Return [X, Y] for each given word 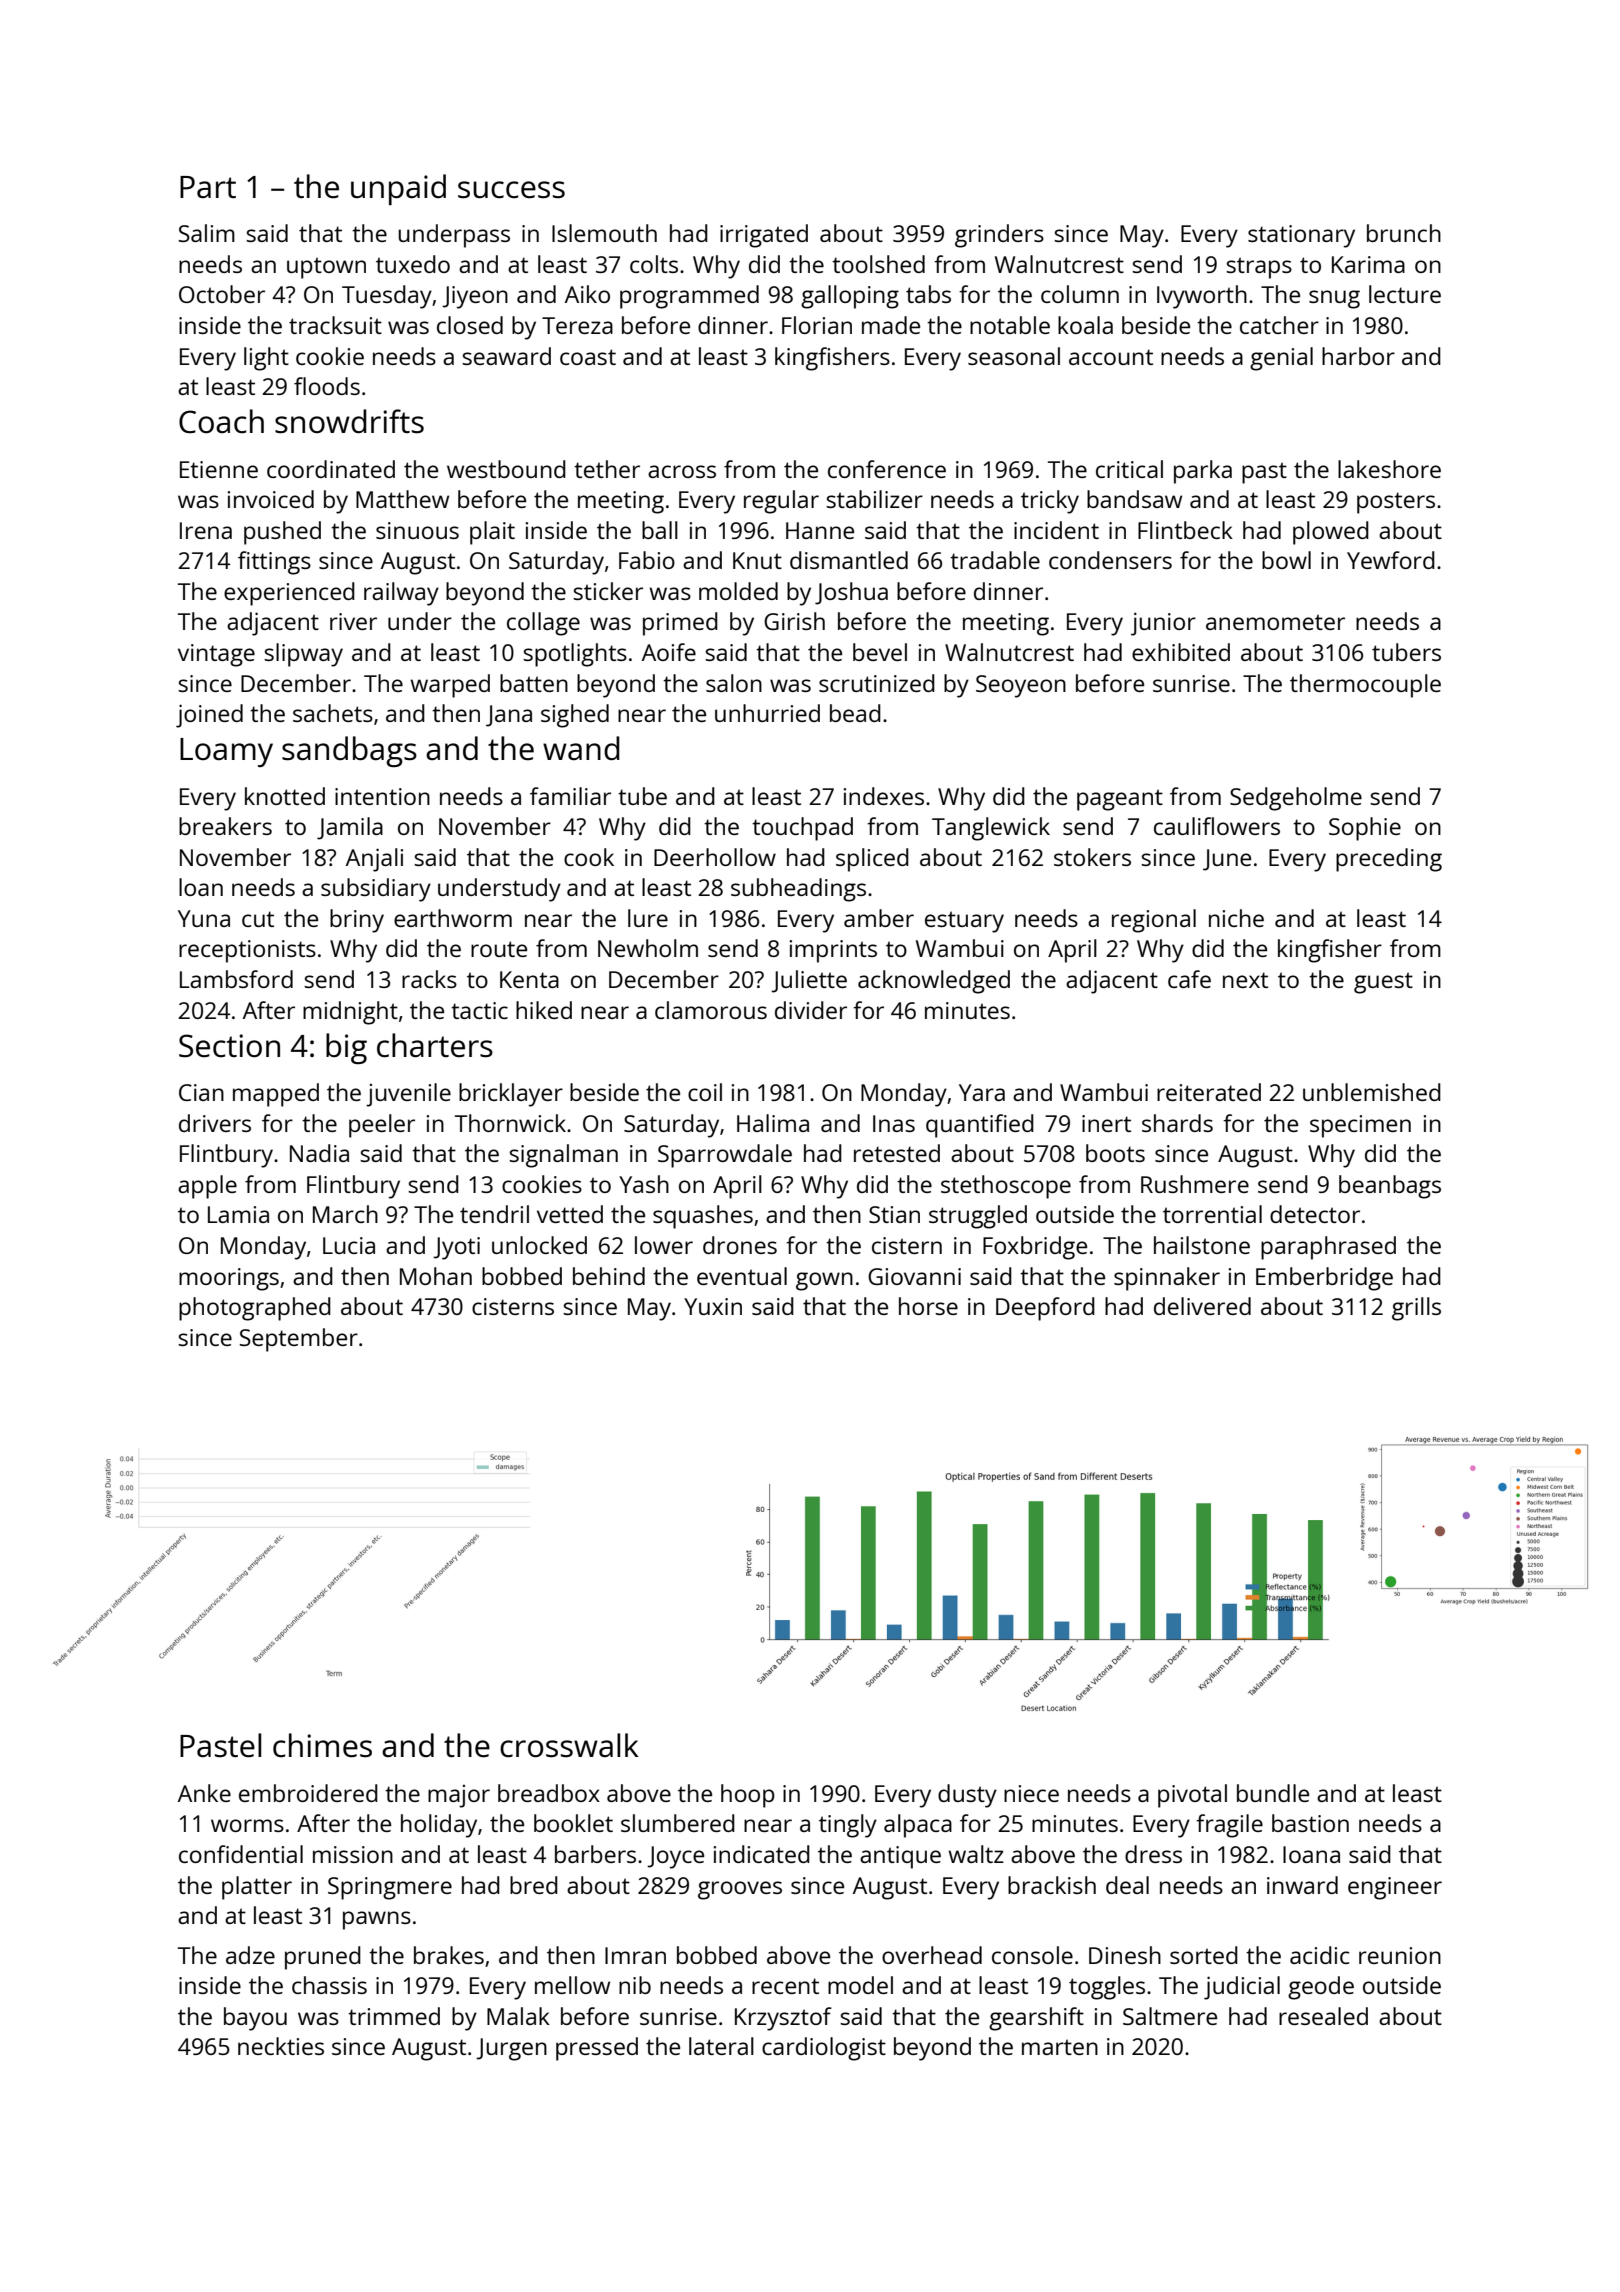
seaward [506, 356]
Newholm [648, 948]
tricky [1050, 502]
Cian [201, 1092]
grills [1416, 1309]
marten [1060, 2047]
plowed [1331, 533]
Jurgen [511, 2049]
